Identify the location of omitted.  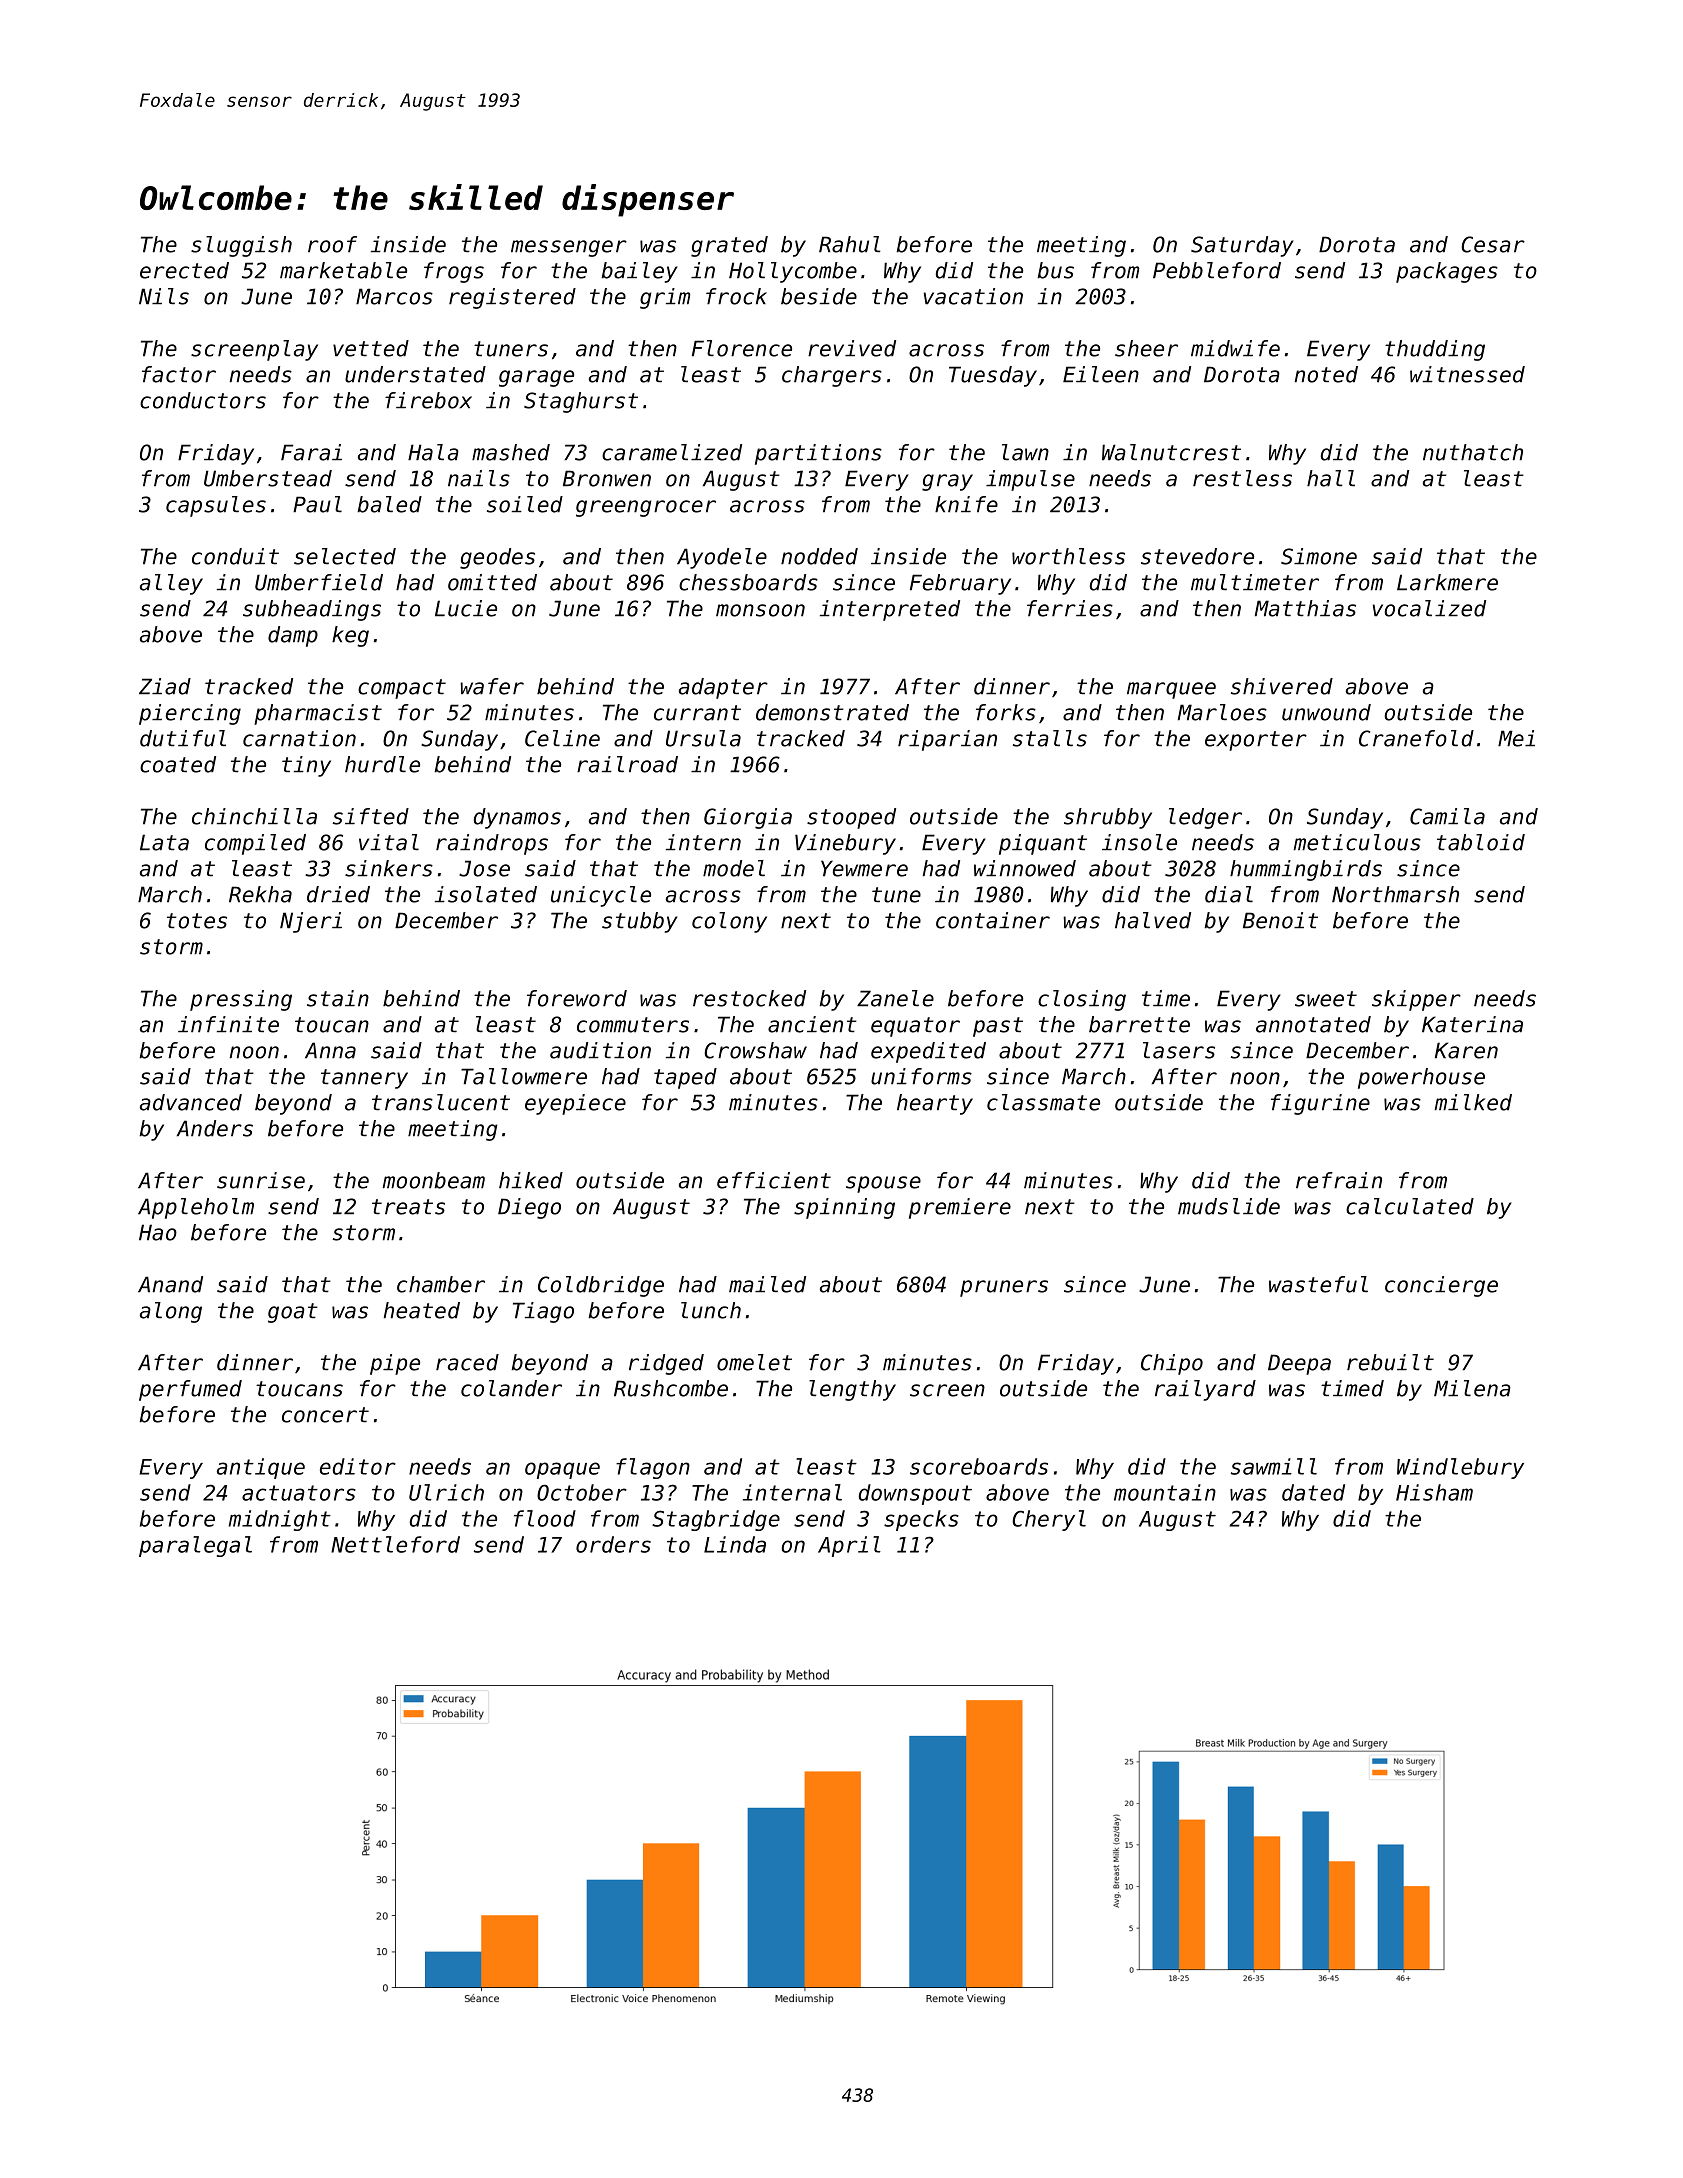
(492, 582).
